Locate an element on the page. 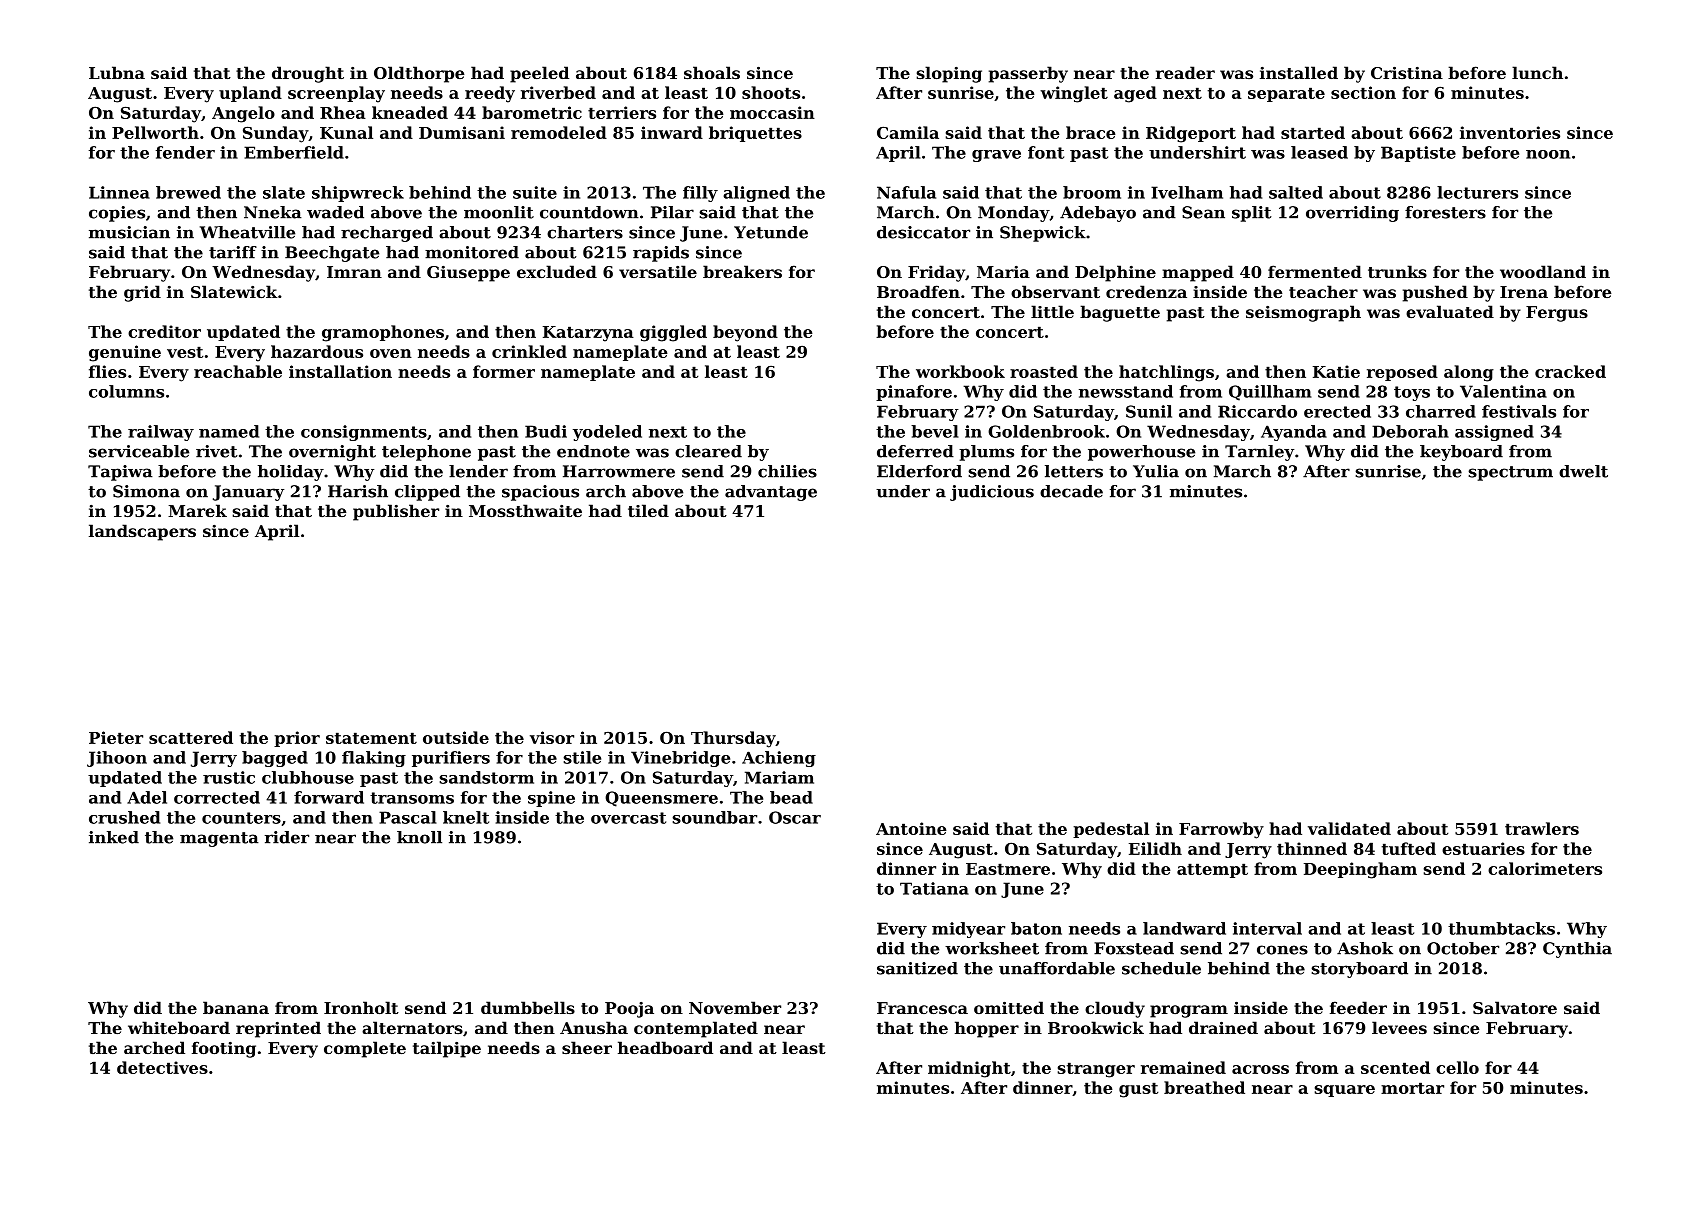 The width and height of the image is (1704, 1205). evaluated is located at coordinates (1450, 311).
